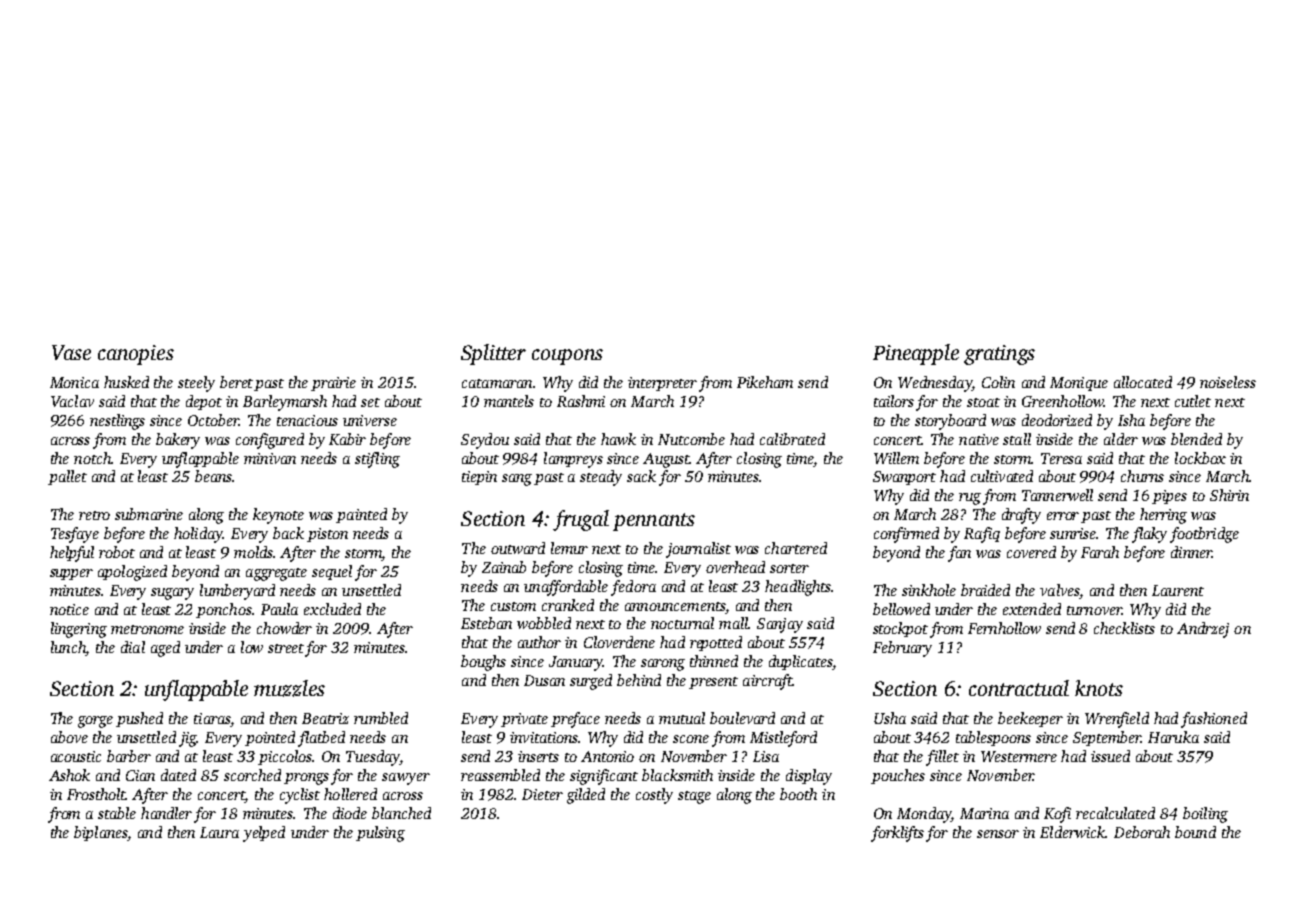 The width and height of the page is (1308, 924). I want to click on beret, so click(236, 382).
